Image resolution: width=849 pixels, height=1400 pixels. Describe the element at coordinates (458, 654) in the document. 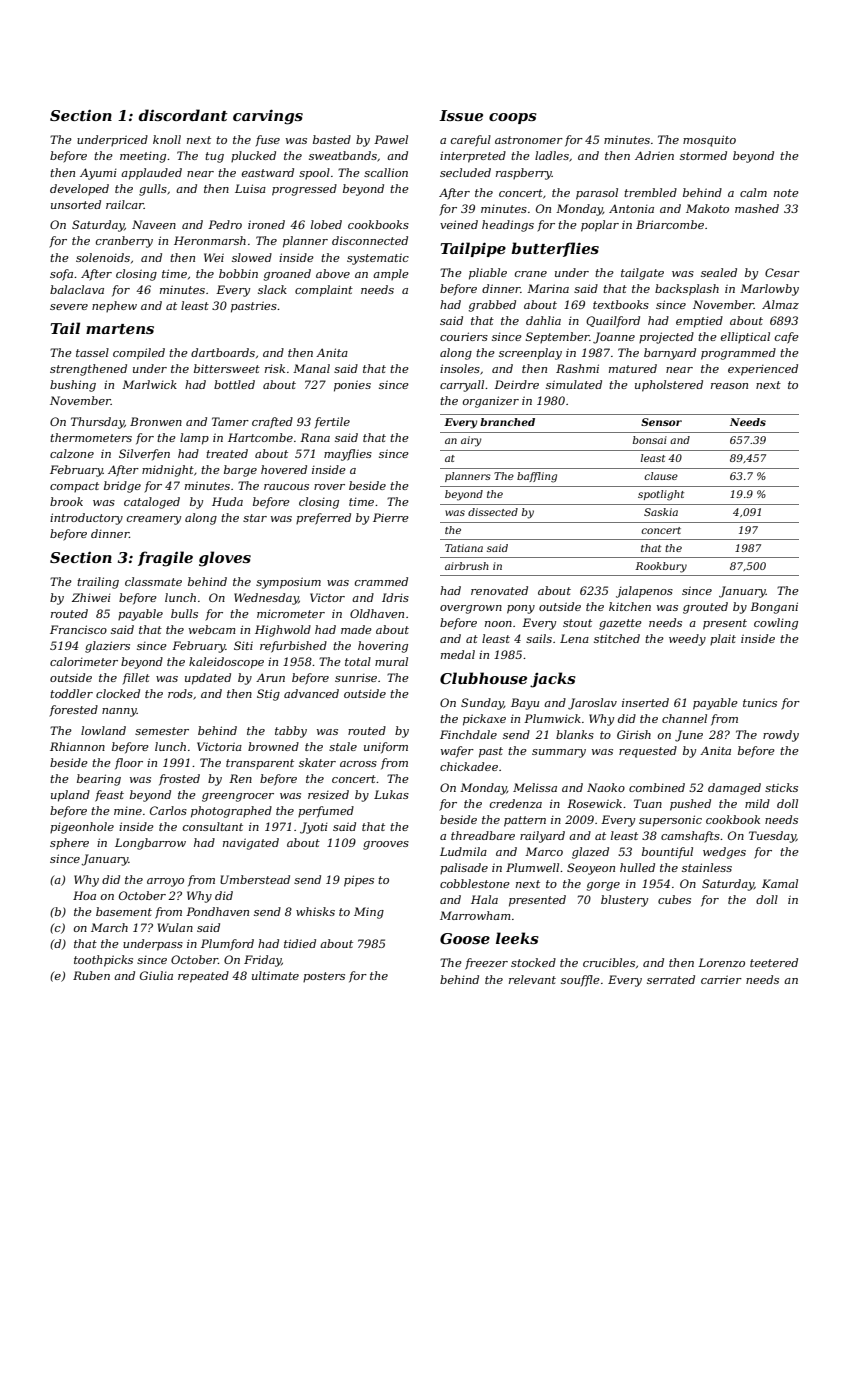

I see `medal` at that location.
